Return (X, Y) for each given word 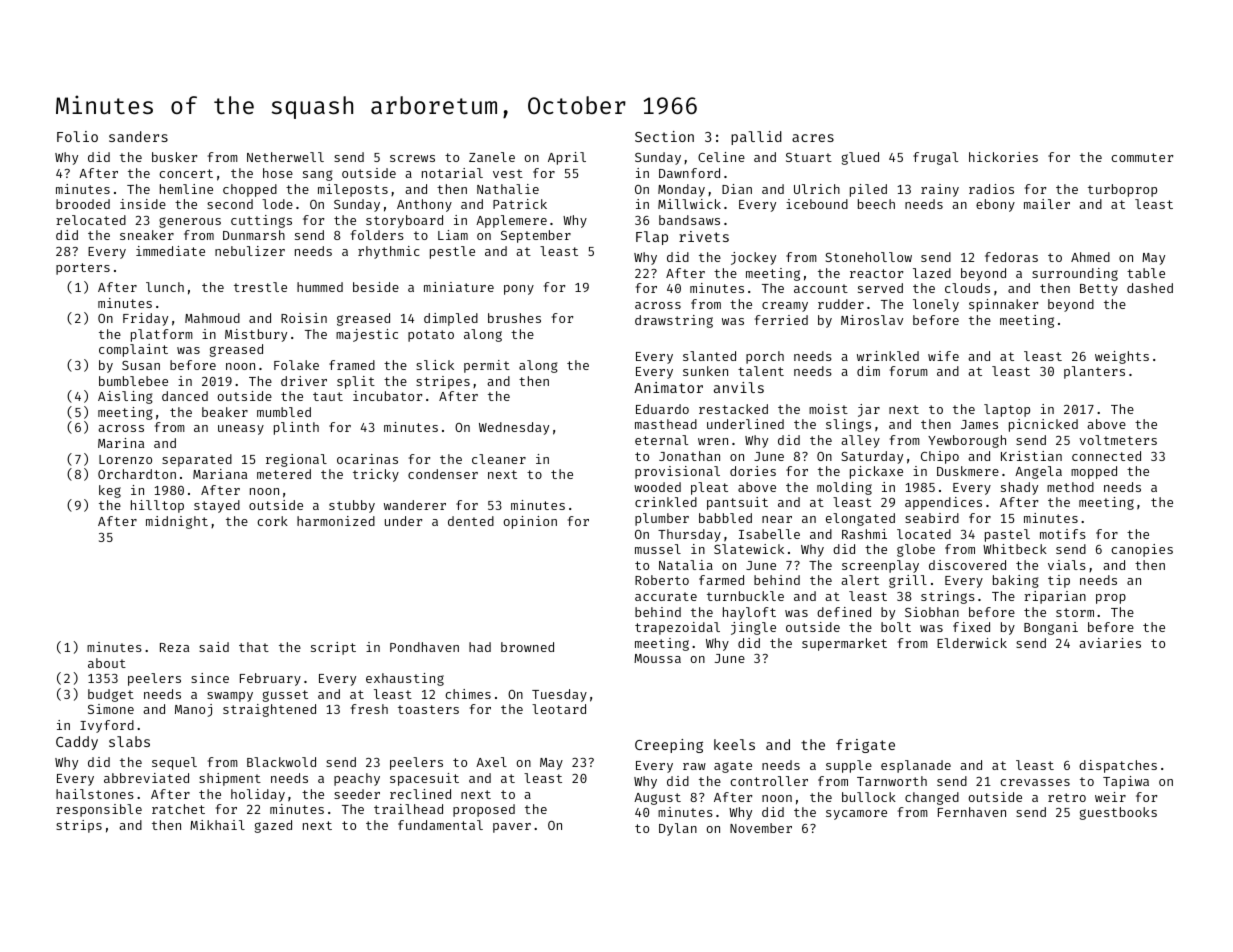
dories (753, 471)
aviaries (1110, 643)
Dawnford (689, 173)
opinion (530, 522)
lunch (165, 287)
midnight (177, 522)
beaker (225, 412)
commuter (1142, 157)
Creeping (669, 746)
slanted (709, 356)
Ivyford (107, 726)
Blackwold (281, 762)
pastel (1007, 535)
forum (909, 371)
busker (174, 157)
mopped (1094, 472)
